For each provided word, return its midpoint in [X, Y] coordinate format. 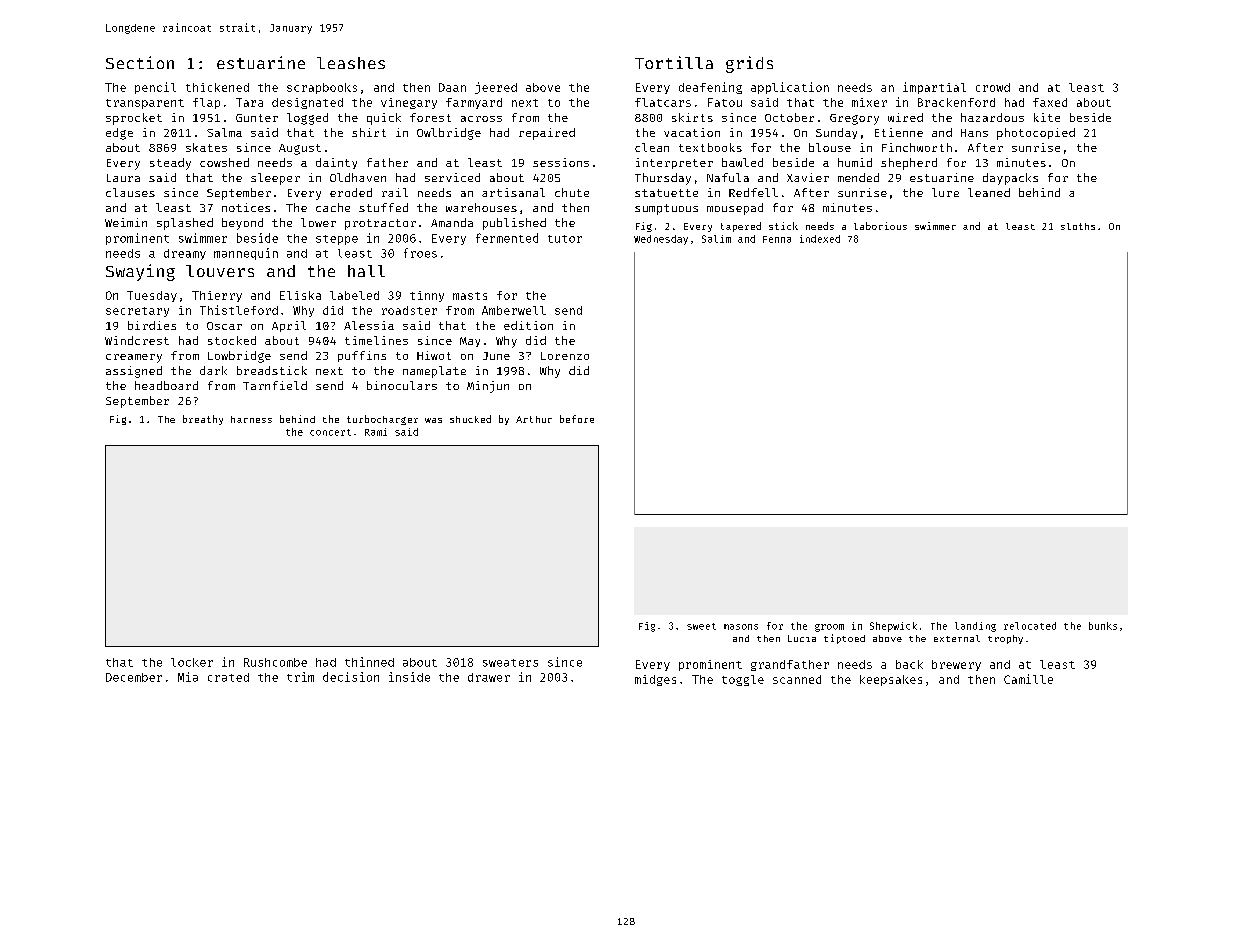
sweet [701, 626]
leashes [351, 63]
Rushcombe [275, 662]
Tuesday [152, 296]
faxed [1050, 102]
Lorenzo [565, 356]
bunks [1103, 626]
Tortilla [674, 62]
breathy [203, 420]
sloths [1078, 226]
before [577, 419]
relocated [1030, 626]
